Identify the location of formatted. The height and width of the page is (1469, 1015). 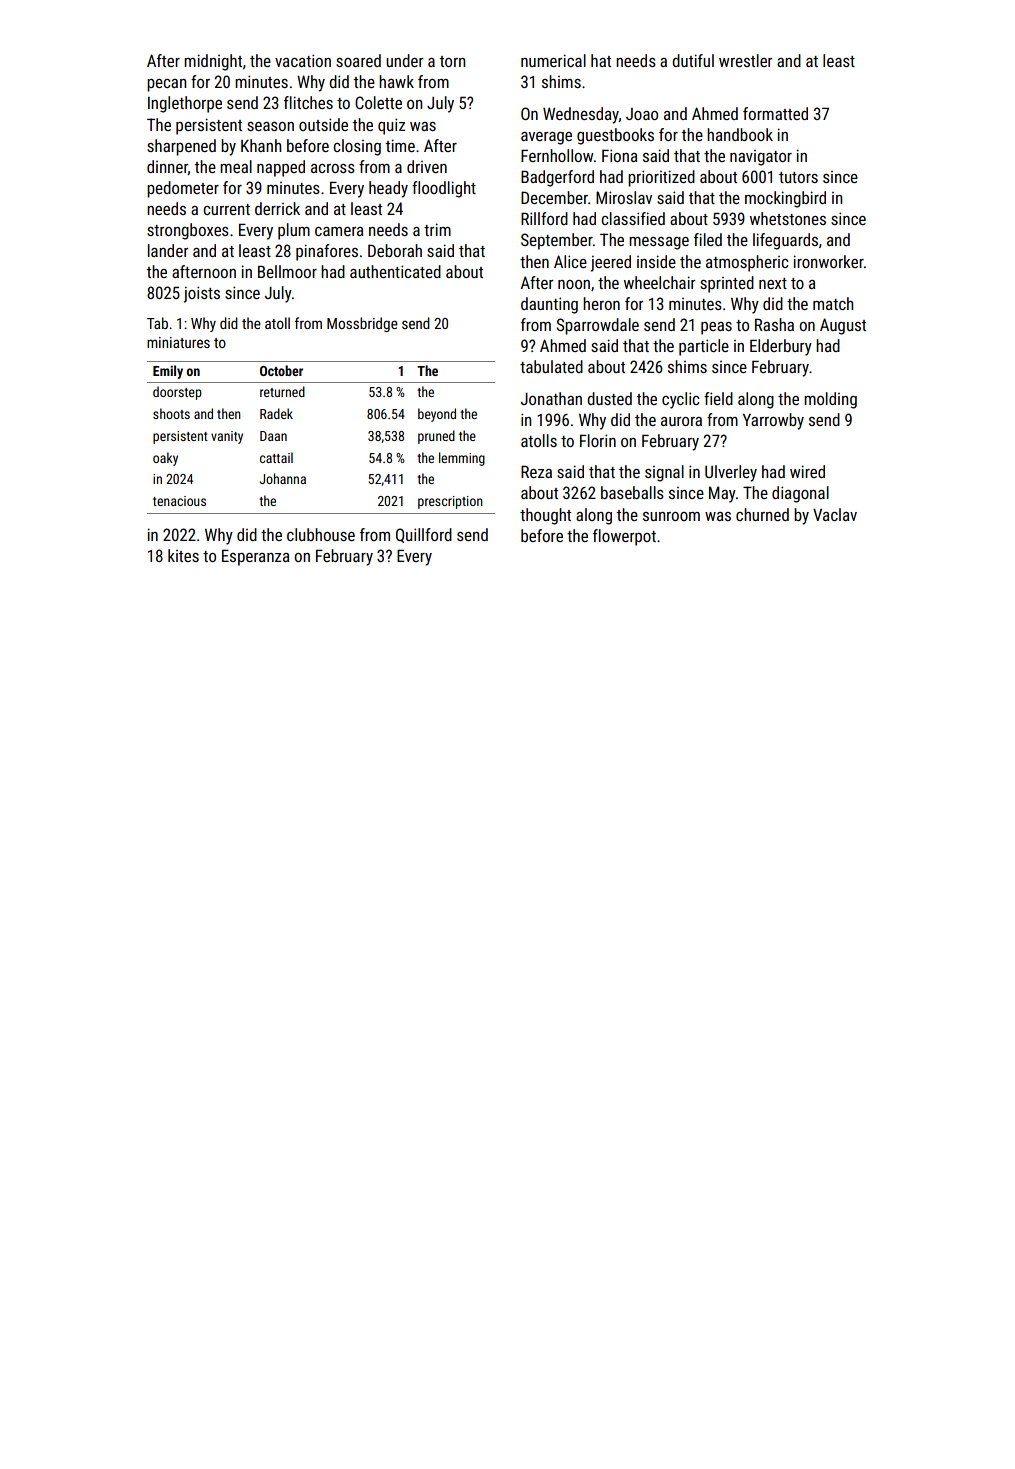
(775, 113).
